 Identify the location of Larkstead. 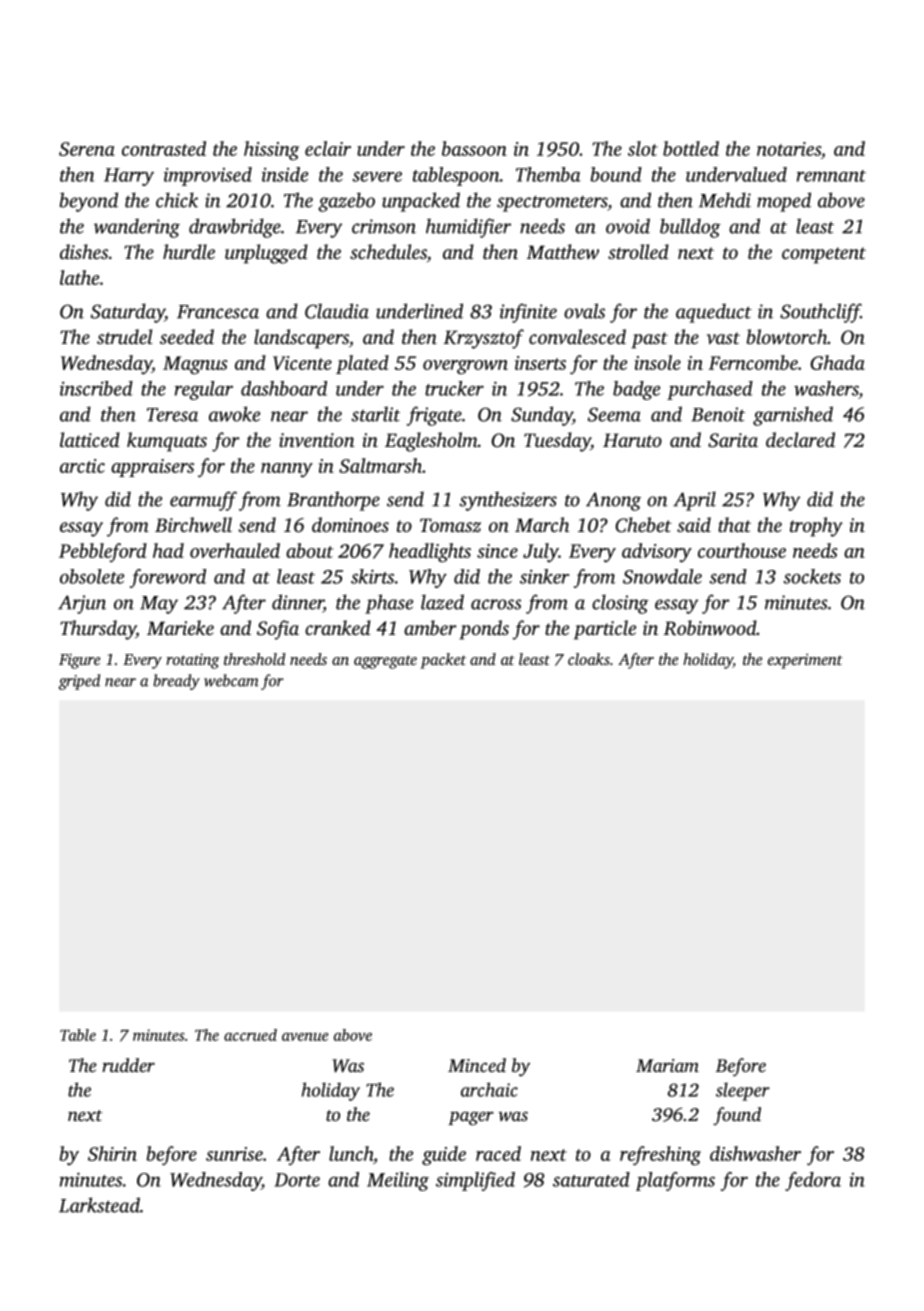
(99, 1205).
